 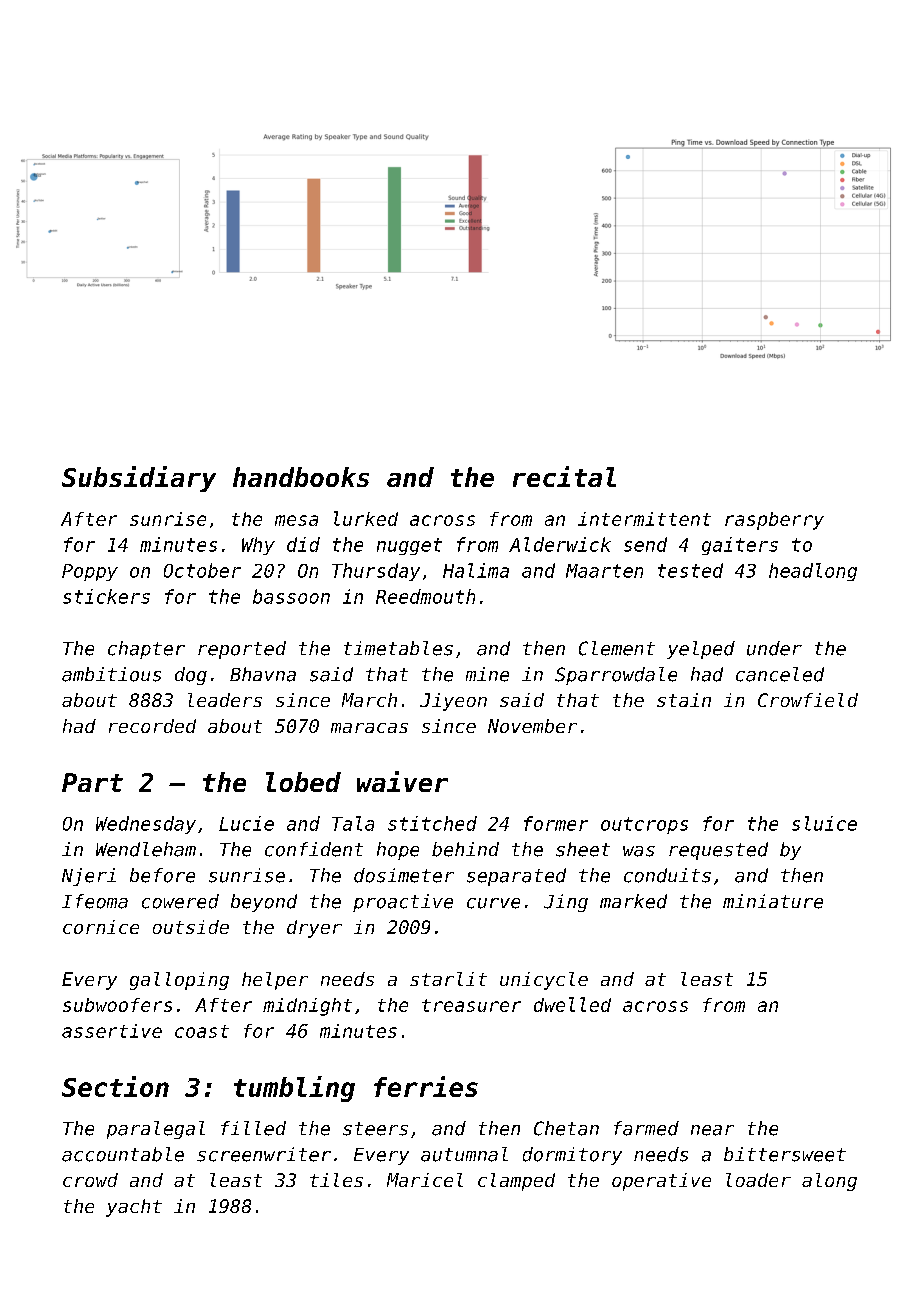 I want to click on headlong, so click(x=813, y=572).
